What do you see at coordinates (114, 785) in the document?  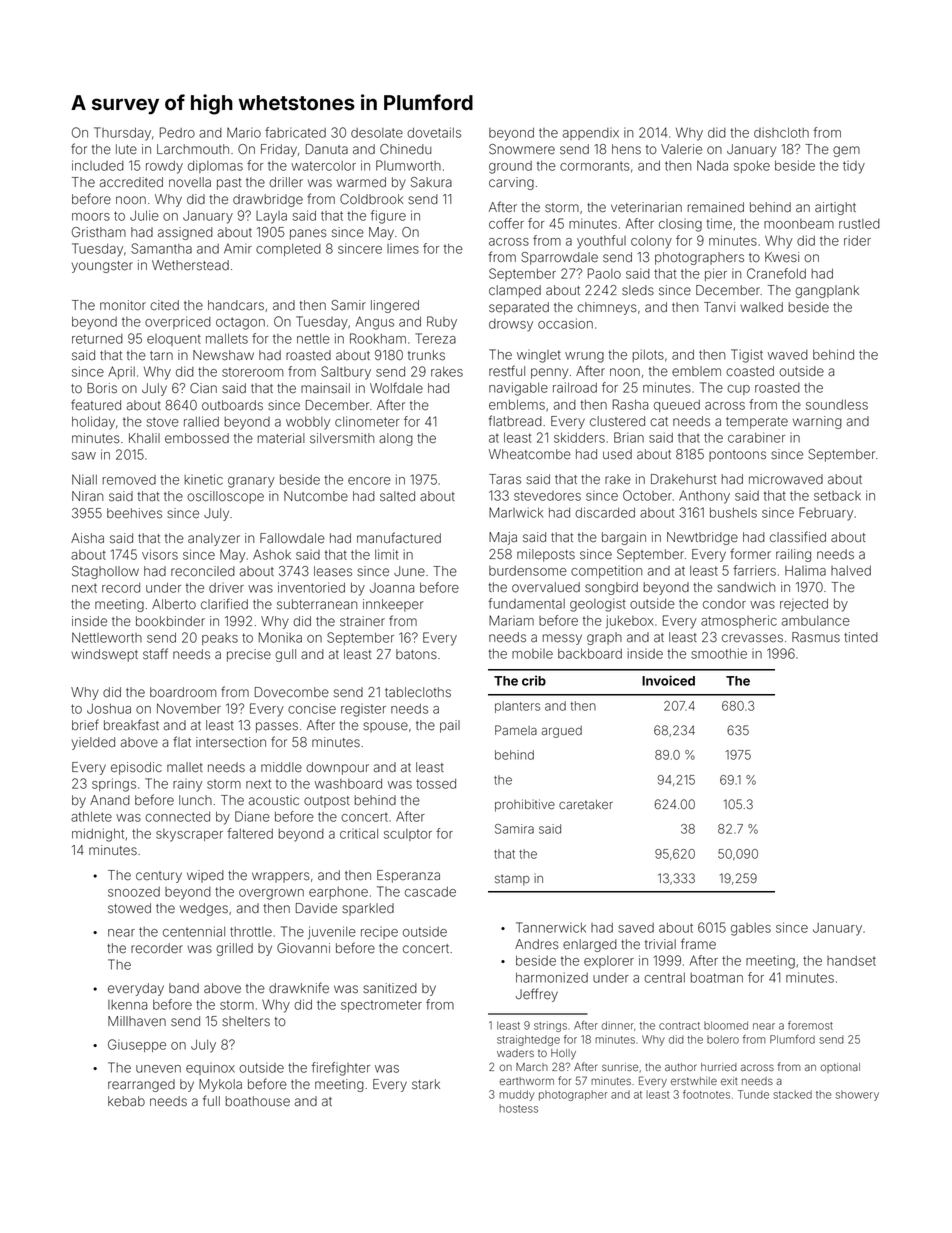 I see `springs` at bounding box center [114, 785].
